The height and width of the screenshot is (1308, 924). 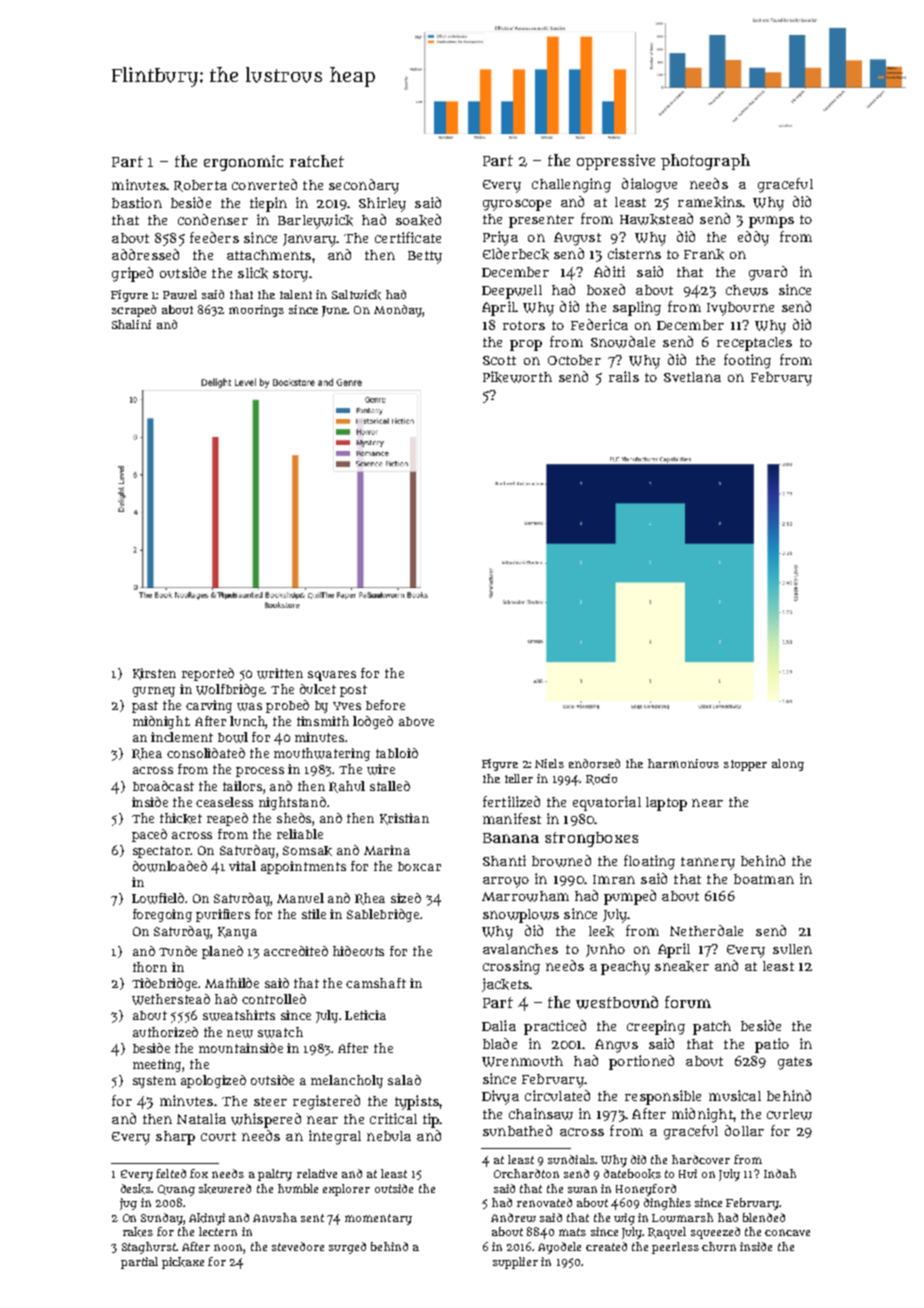 I want to click on court, so click(x=218, y=1136).
